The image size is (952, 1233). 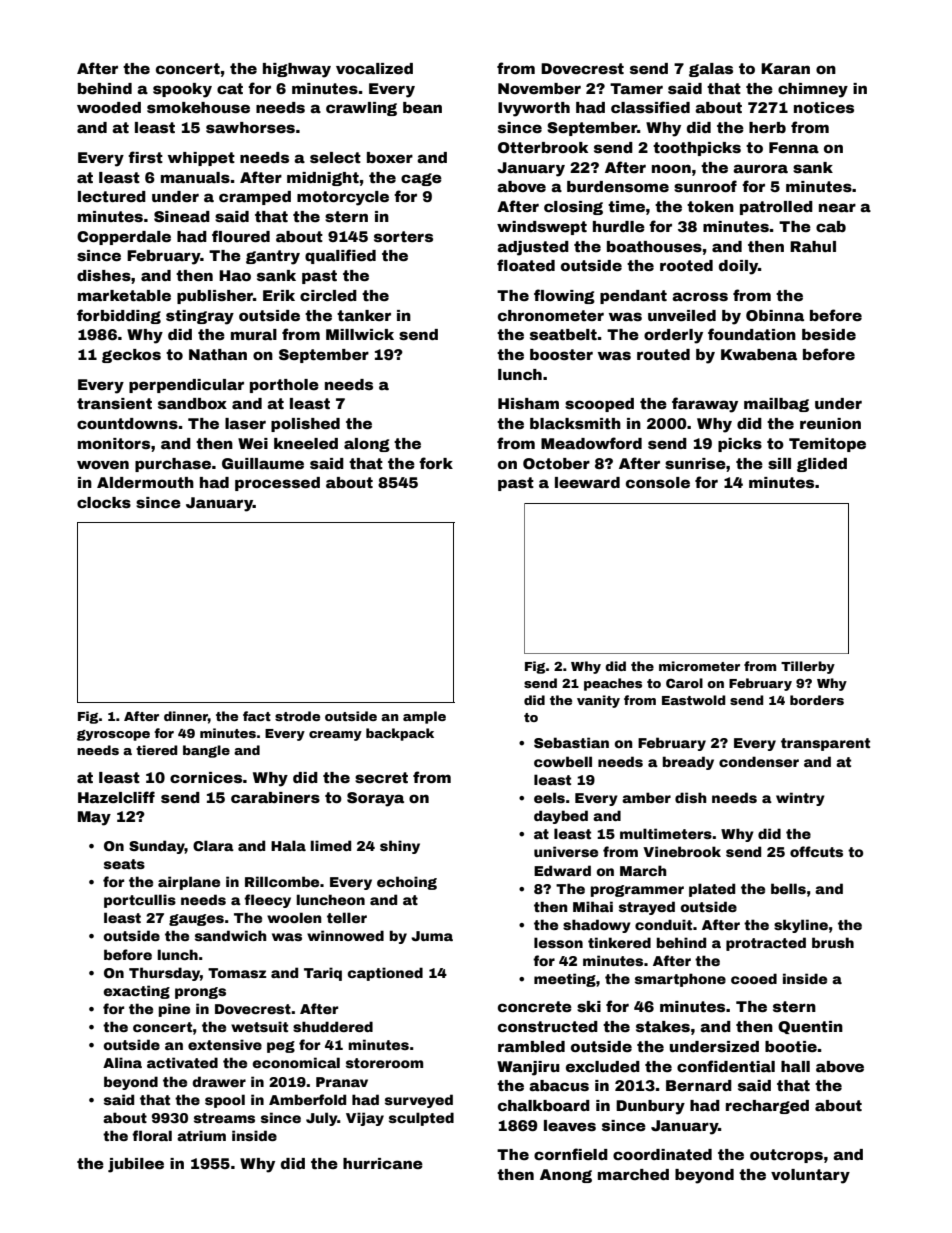 What do you see at coordinates (837, 207) in the document?
I see `near` at bounding box center [837, 207].
